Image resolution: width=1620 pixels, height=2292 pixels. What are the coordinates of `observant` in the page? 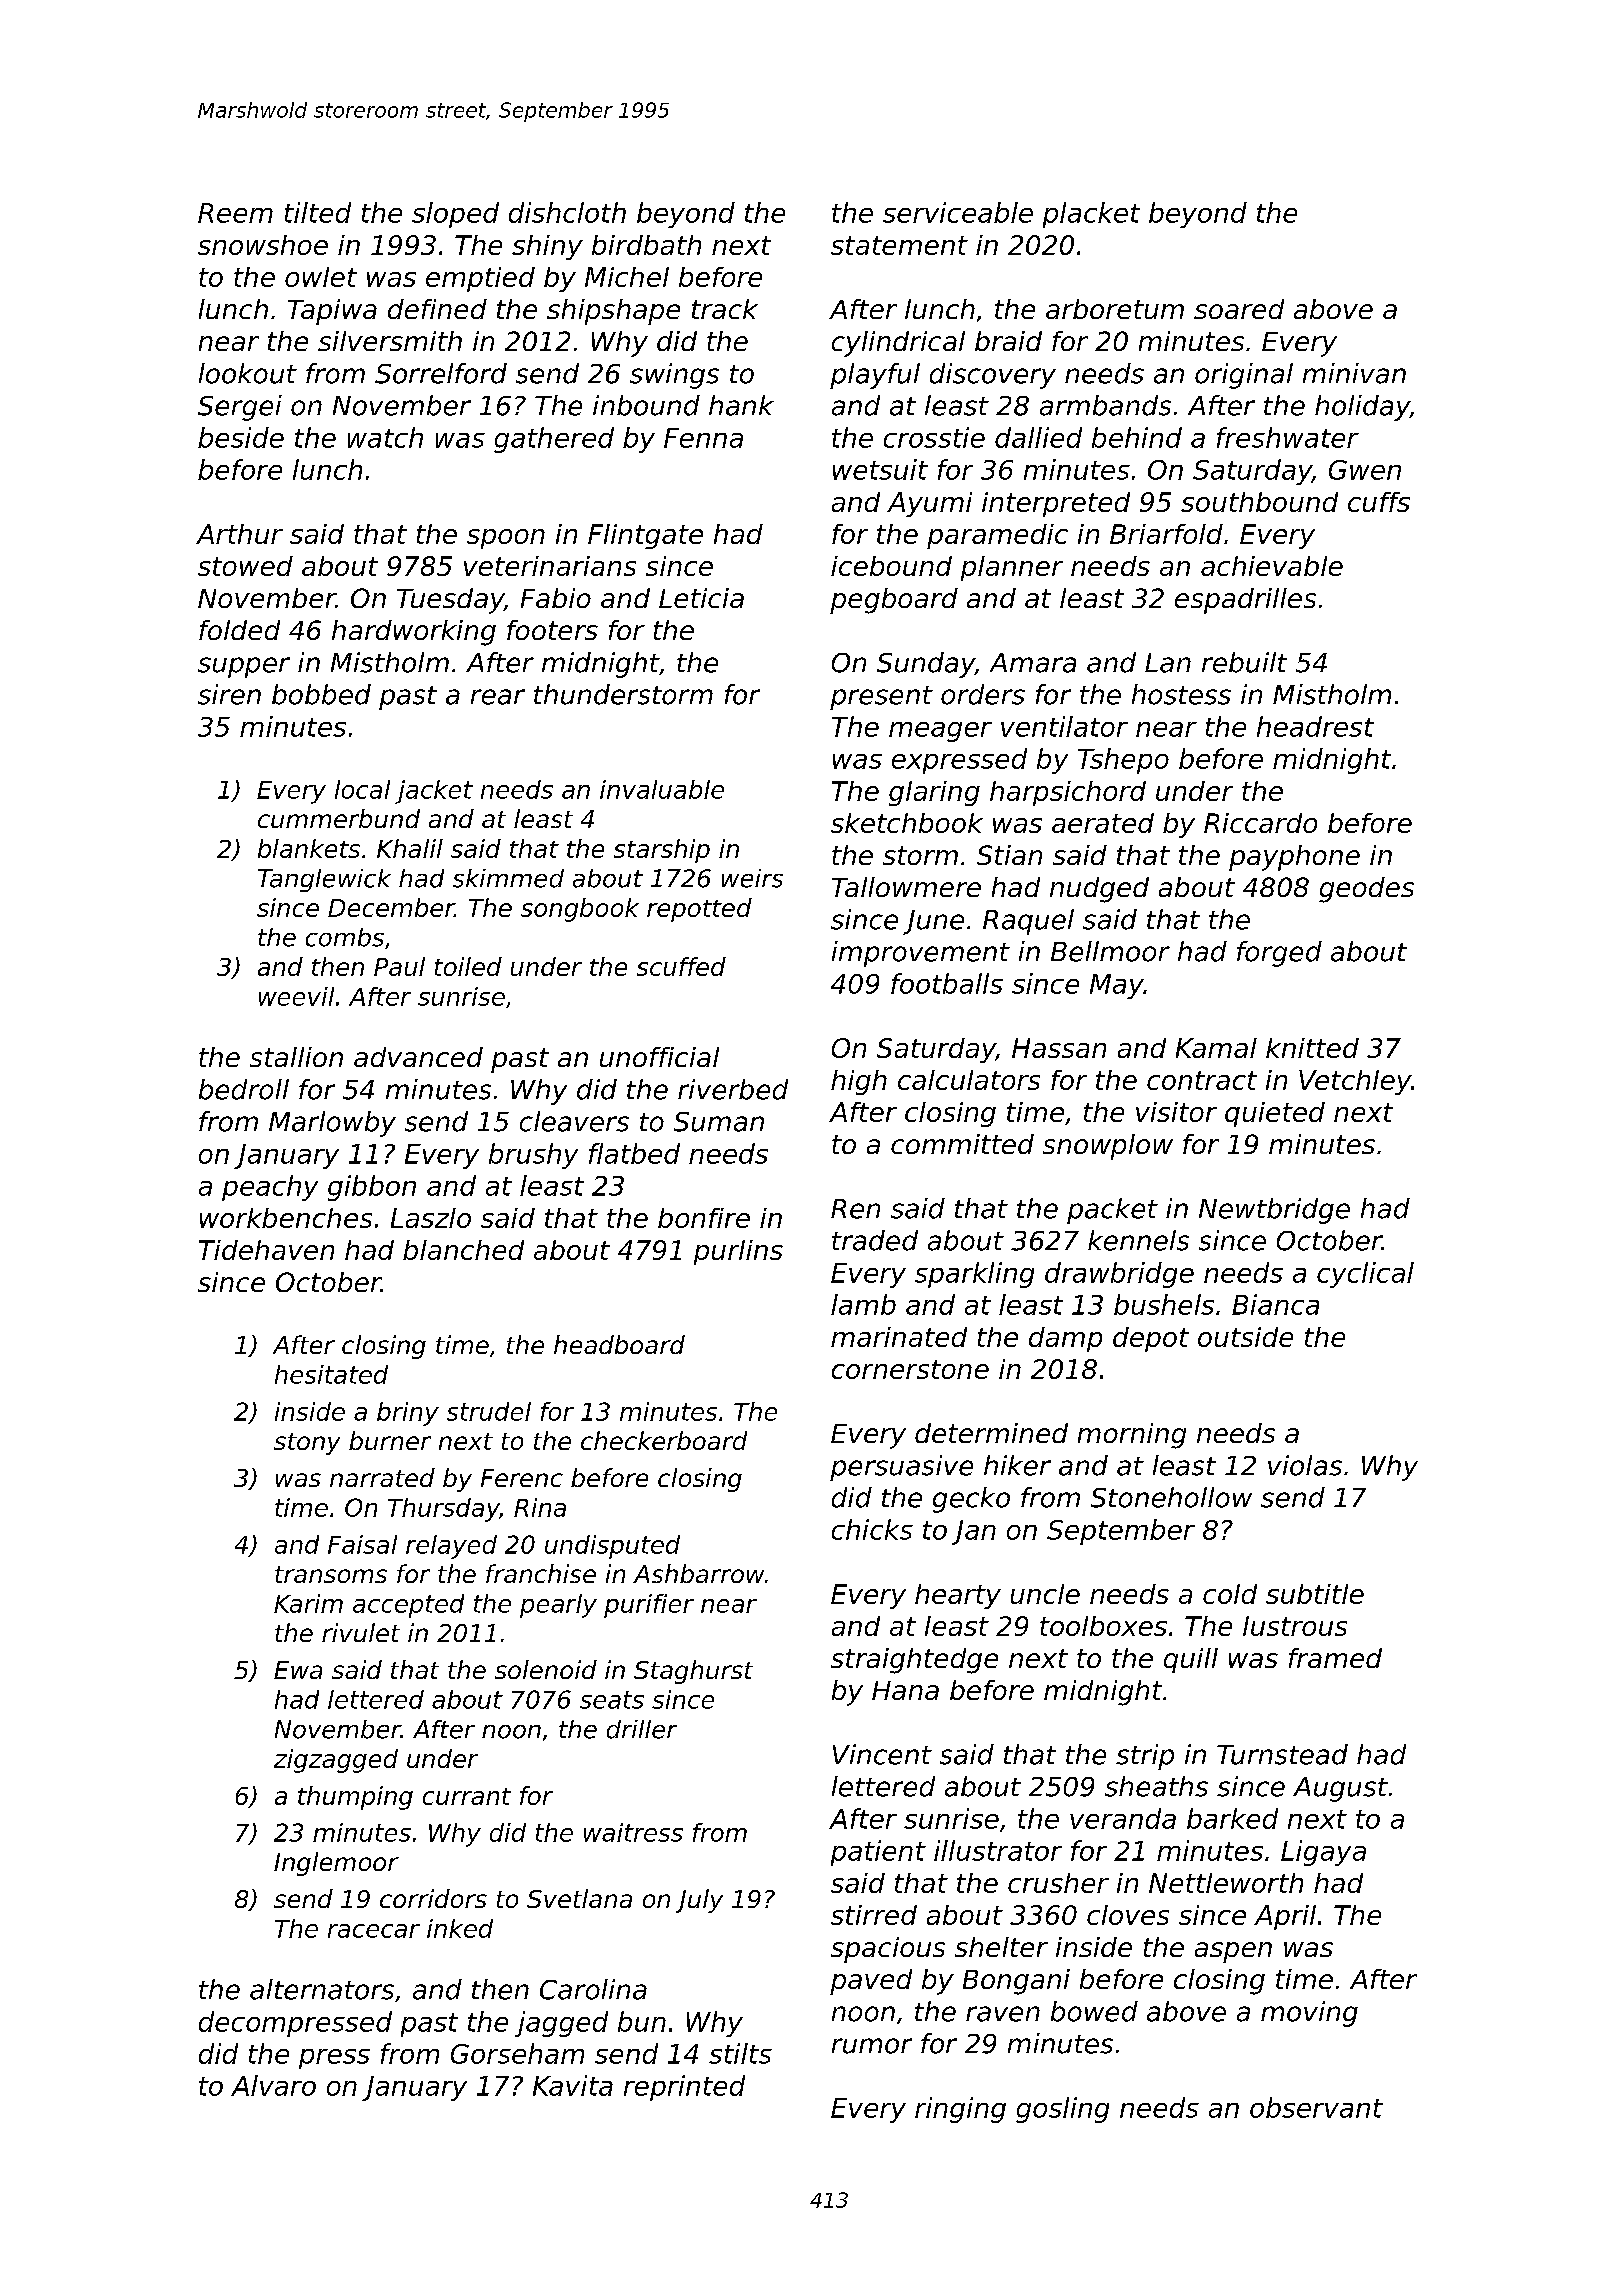 It's located at (1316, 2107).
